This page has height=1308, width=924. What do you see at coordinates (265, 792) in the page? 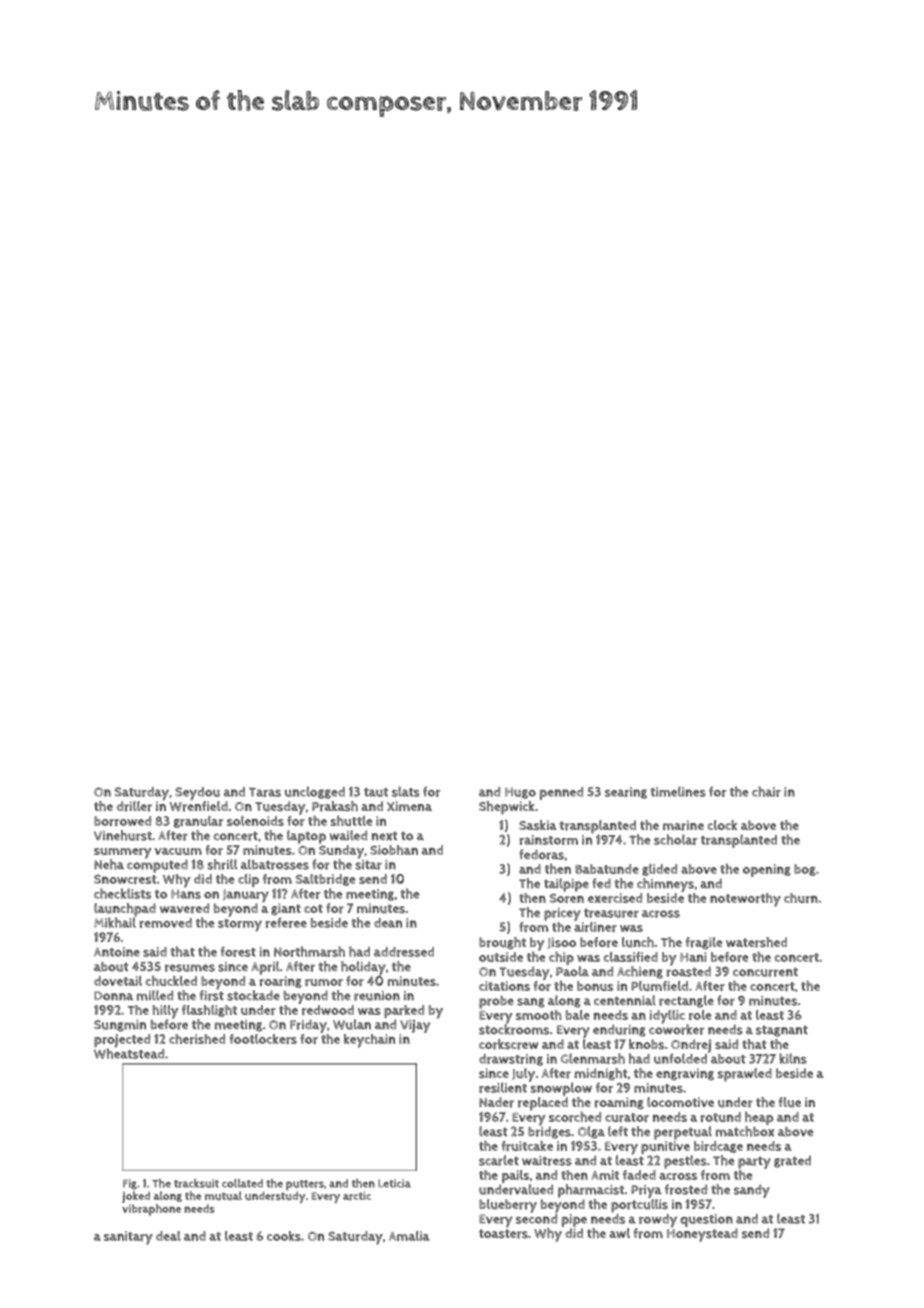
I see `Taras` at bounding box center [265, 792].
